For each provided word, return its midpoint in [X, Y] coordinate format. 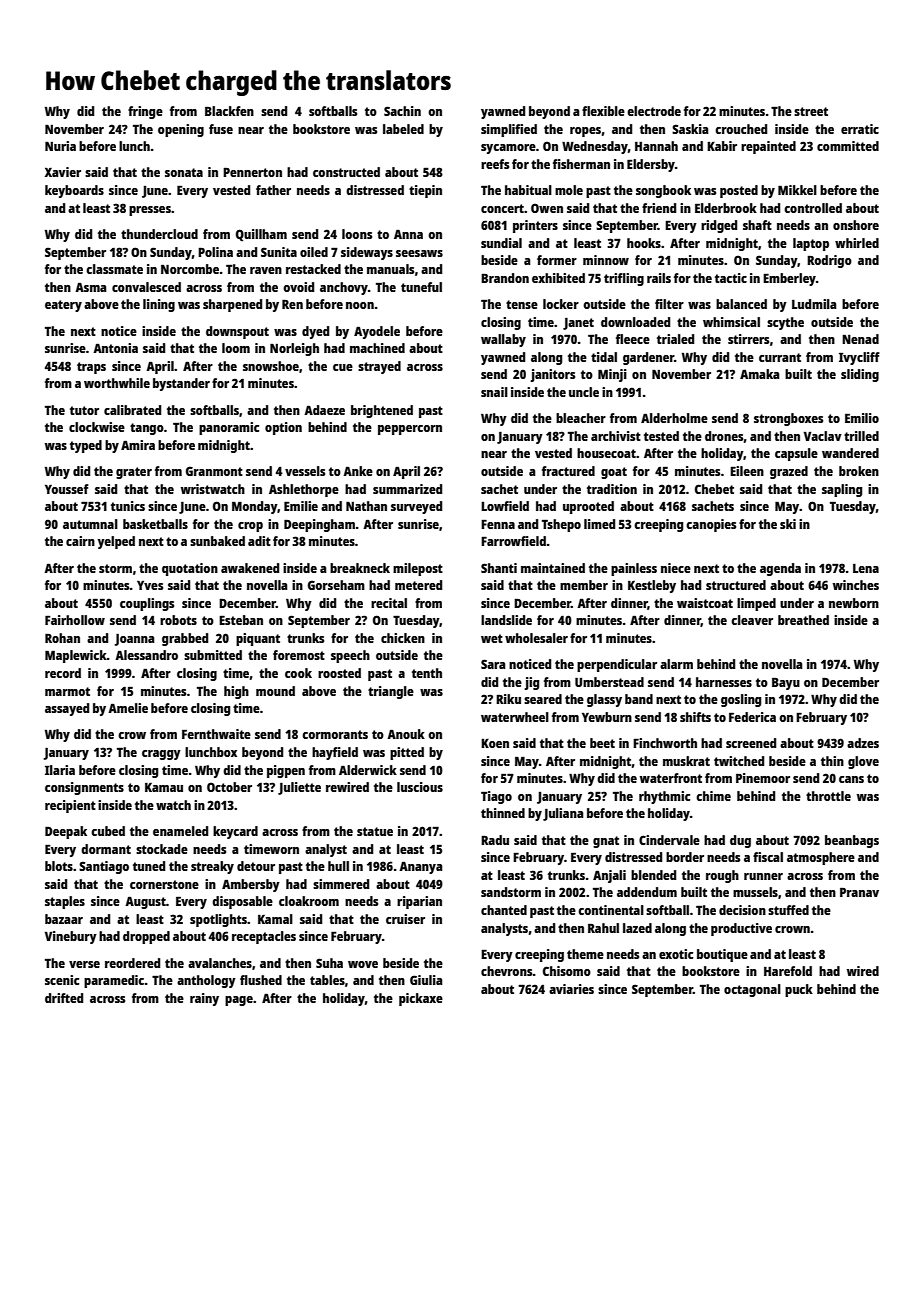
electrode [654, 111]
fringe [145, 112]
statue [375, 831]
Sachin [402, 111]
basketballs [155, 524]
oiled [314, 252]
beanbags [852, 841]
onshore [856, 225]
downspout [237, 332]
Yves [150, 585]
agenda [780, 569]
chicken [403, 638]
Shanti [499, 568]
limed [599, 524]
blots [59, 866]
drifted [64, 998]
